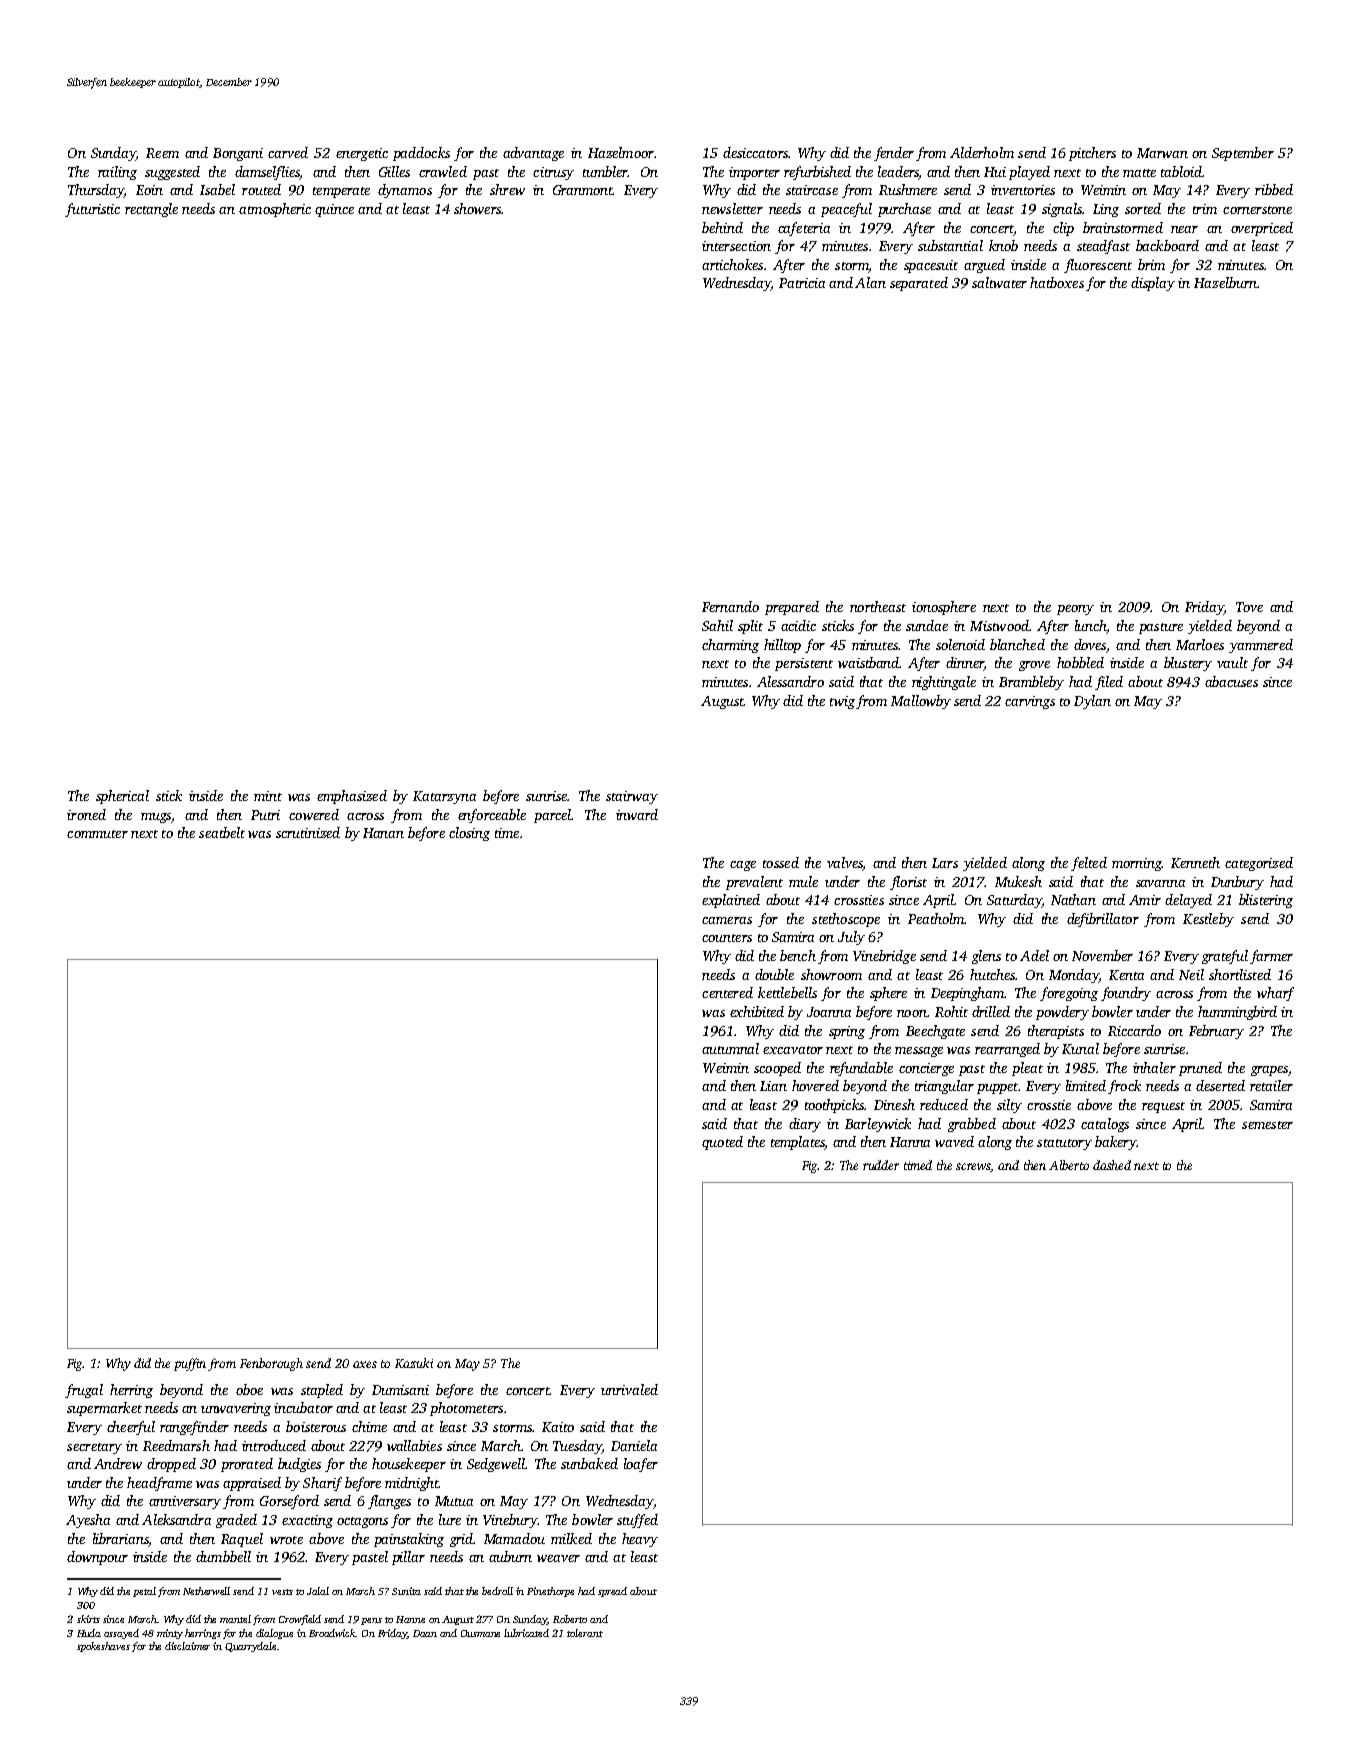  Describe the element at coordinates (640, 1540) in the screenshot. I see `heavy` at that location.
